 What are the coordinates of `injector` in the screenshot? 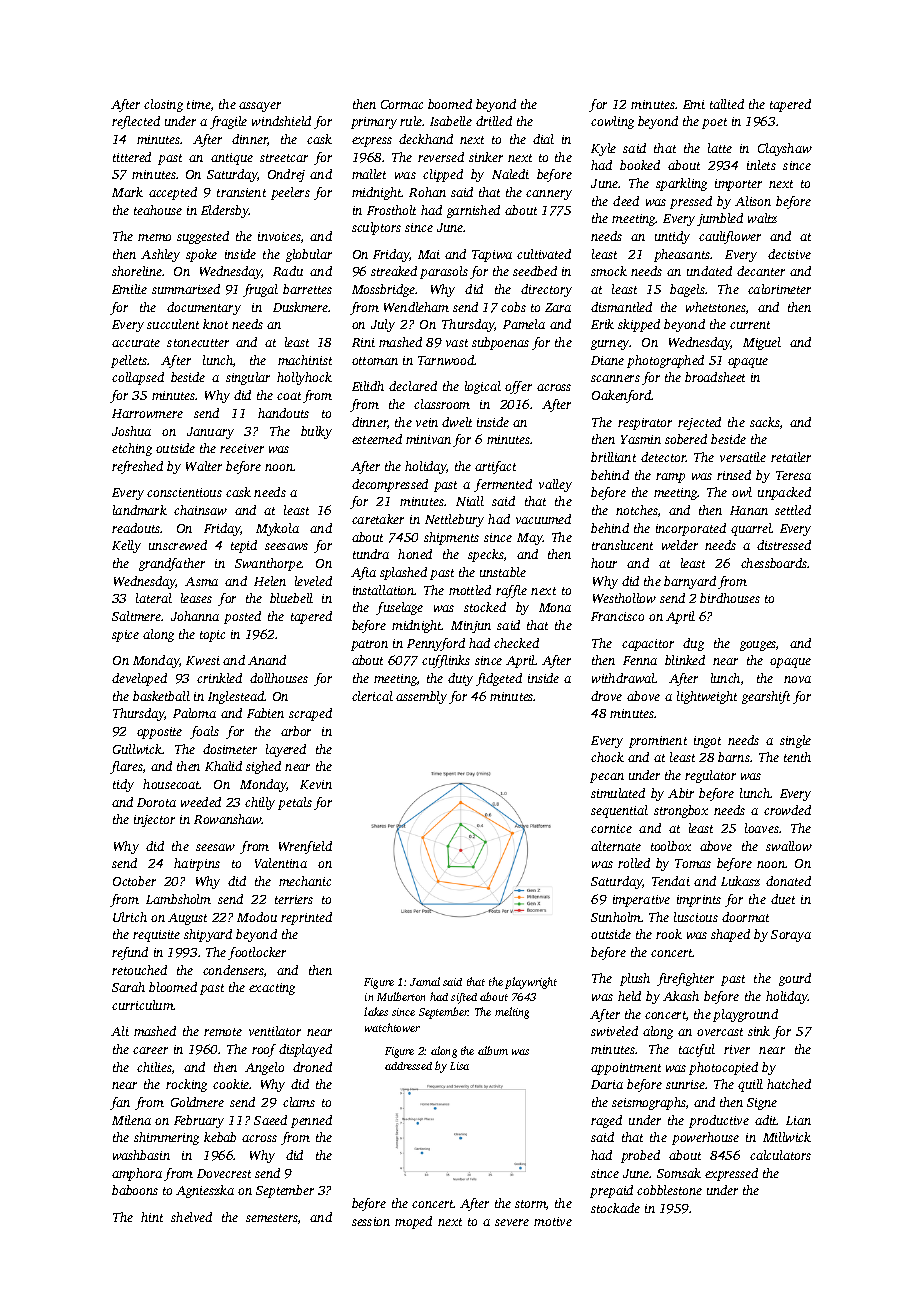 It's located at (154, 821).
